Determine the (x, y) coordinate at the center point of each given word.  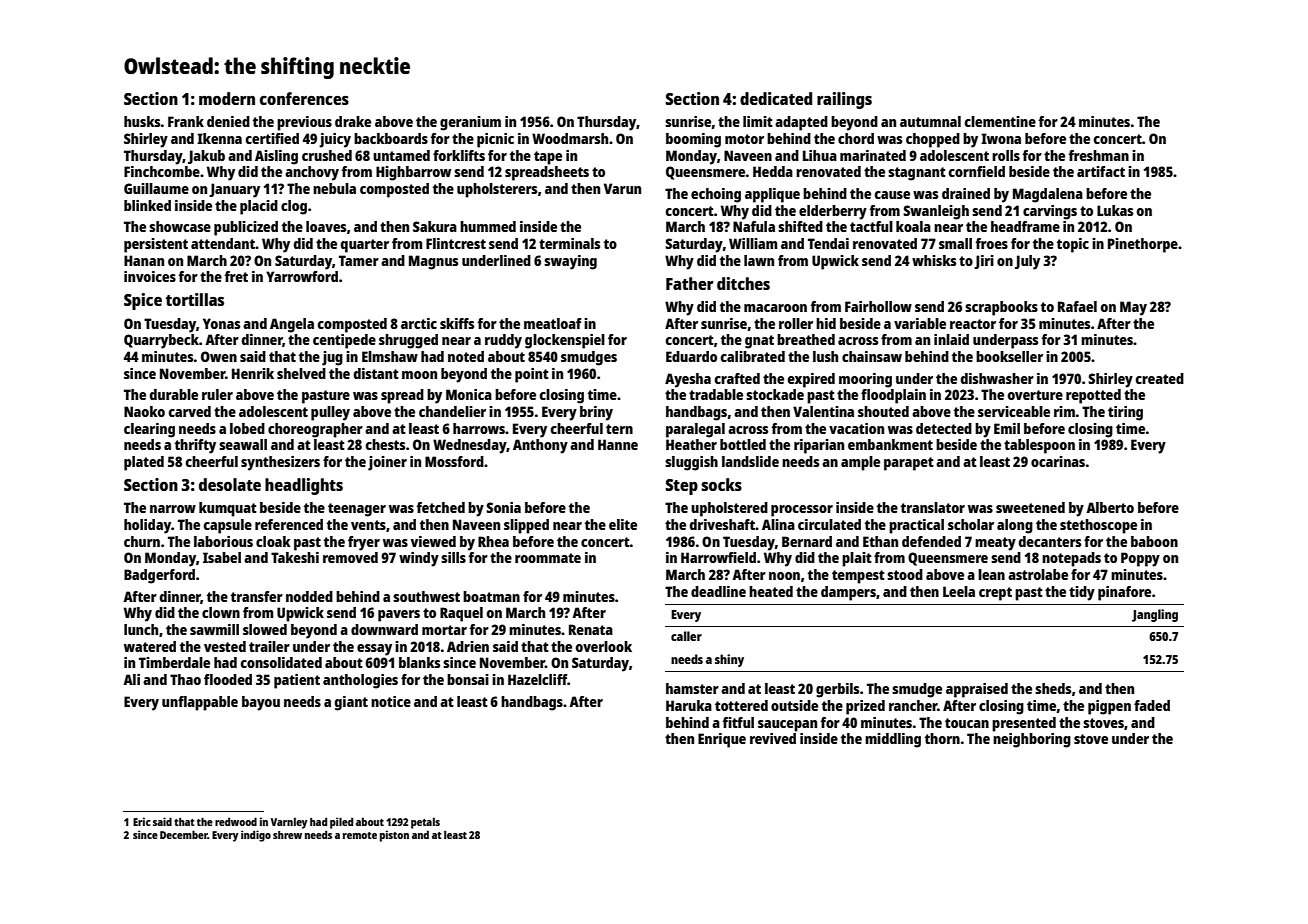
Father (690, 283)
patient (297, 681)
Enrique (722, 740)
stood (905, 574)
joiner (387, 463)
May (1133, 308)
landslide (750, 461)
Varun (622, 188)
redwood (236, 821)
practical (916, 526)
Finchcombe (162, 171)
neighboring (1032, 740)
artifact (1101, 171)
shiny (729, 660)
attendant (223, 243)
